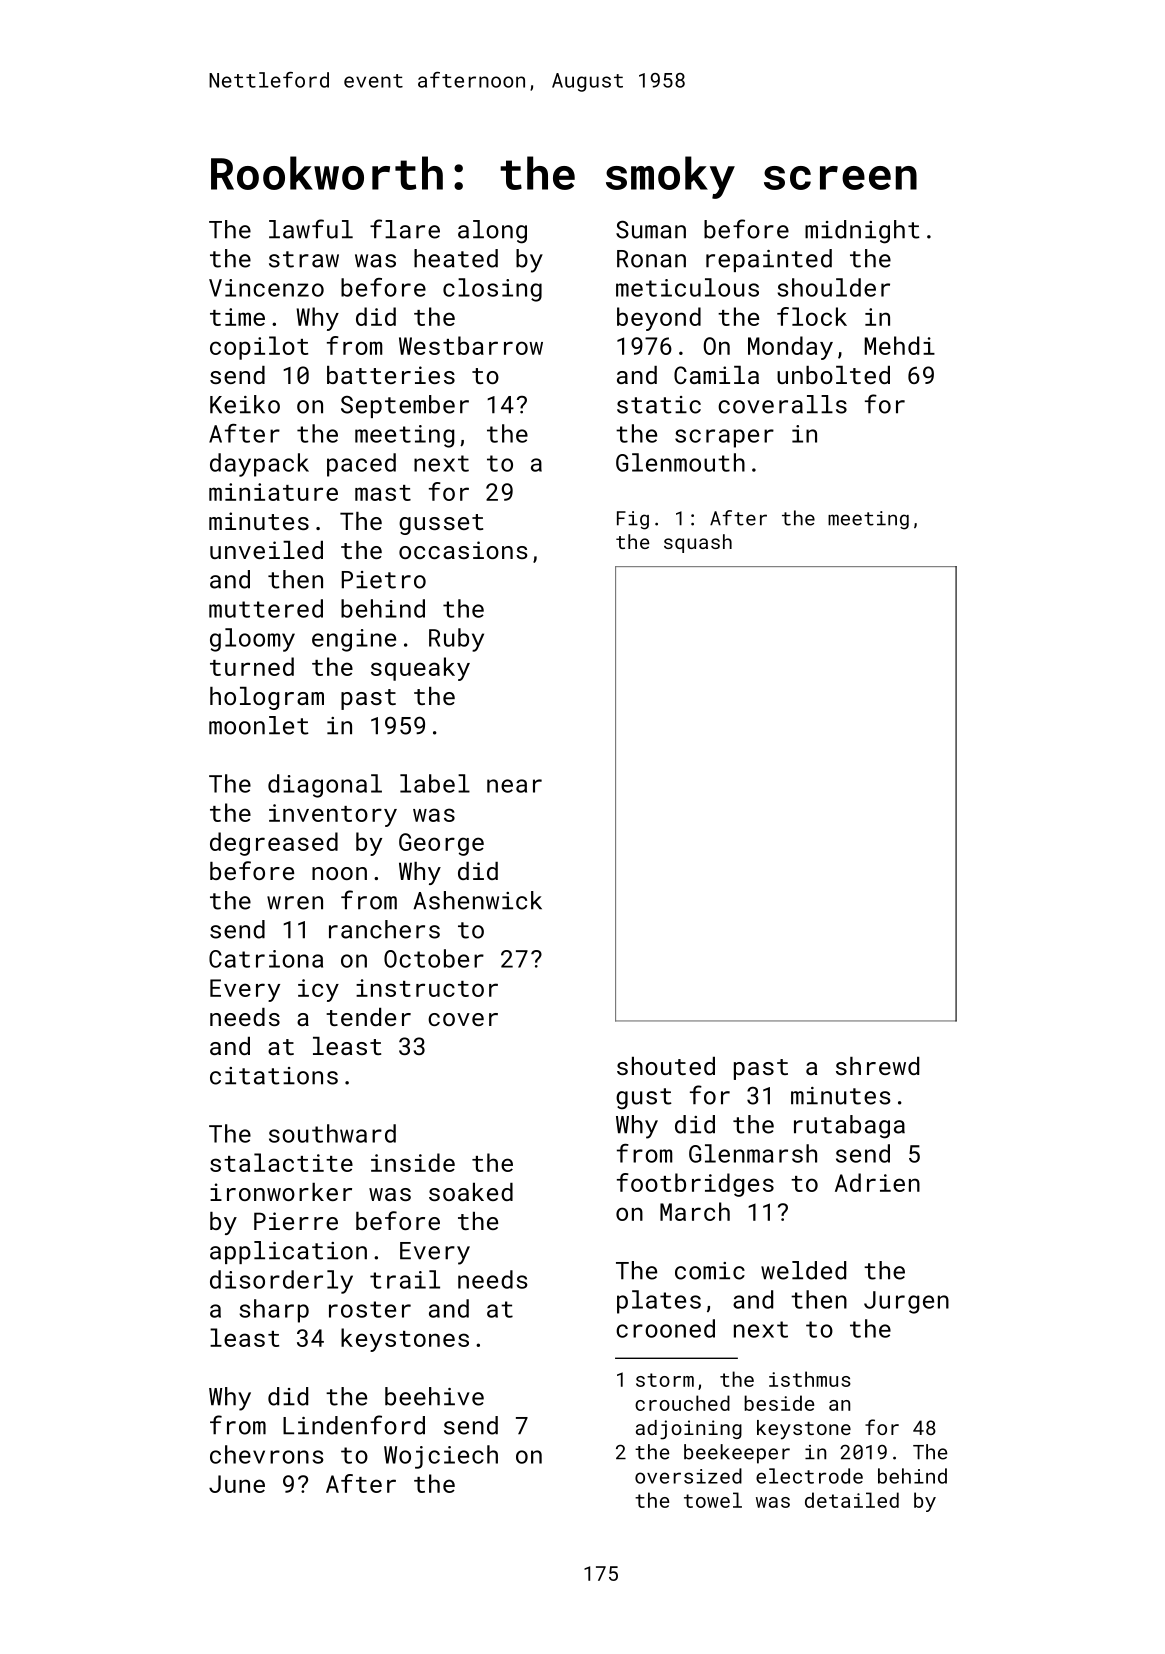 The image size is (1165, 1654). Describe the element at coordinates (651, 230) in the document. I see `Suman` at that location.
